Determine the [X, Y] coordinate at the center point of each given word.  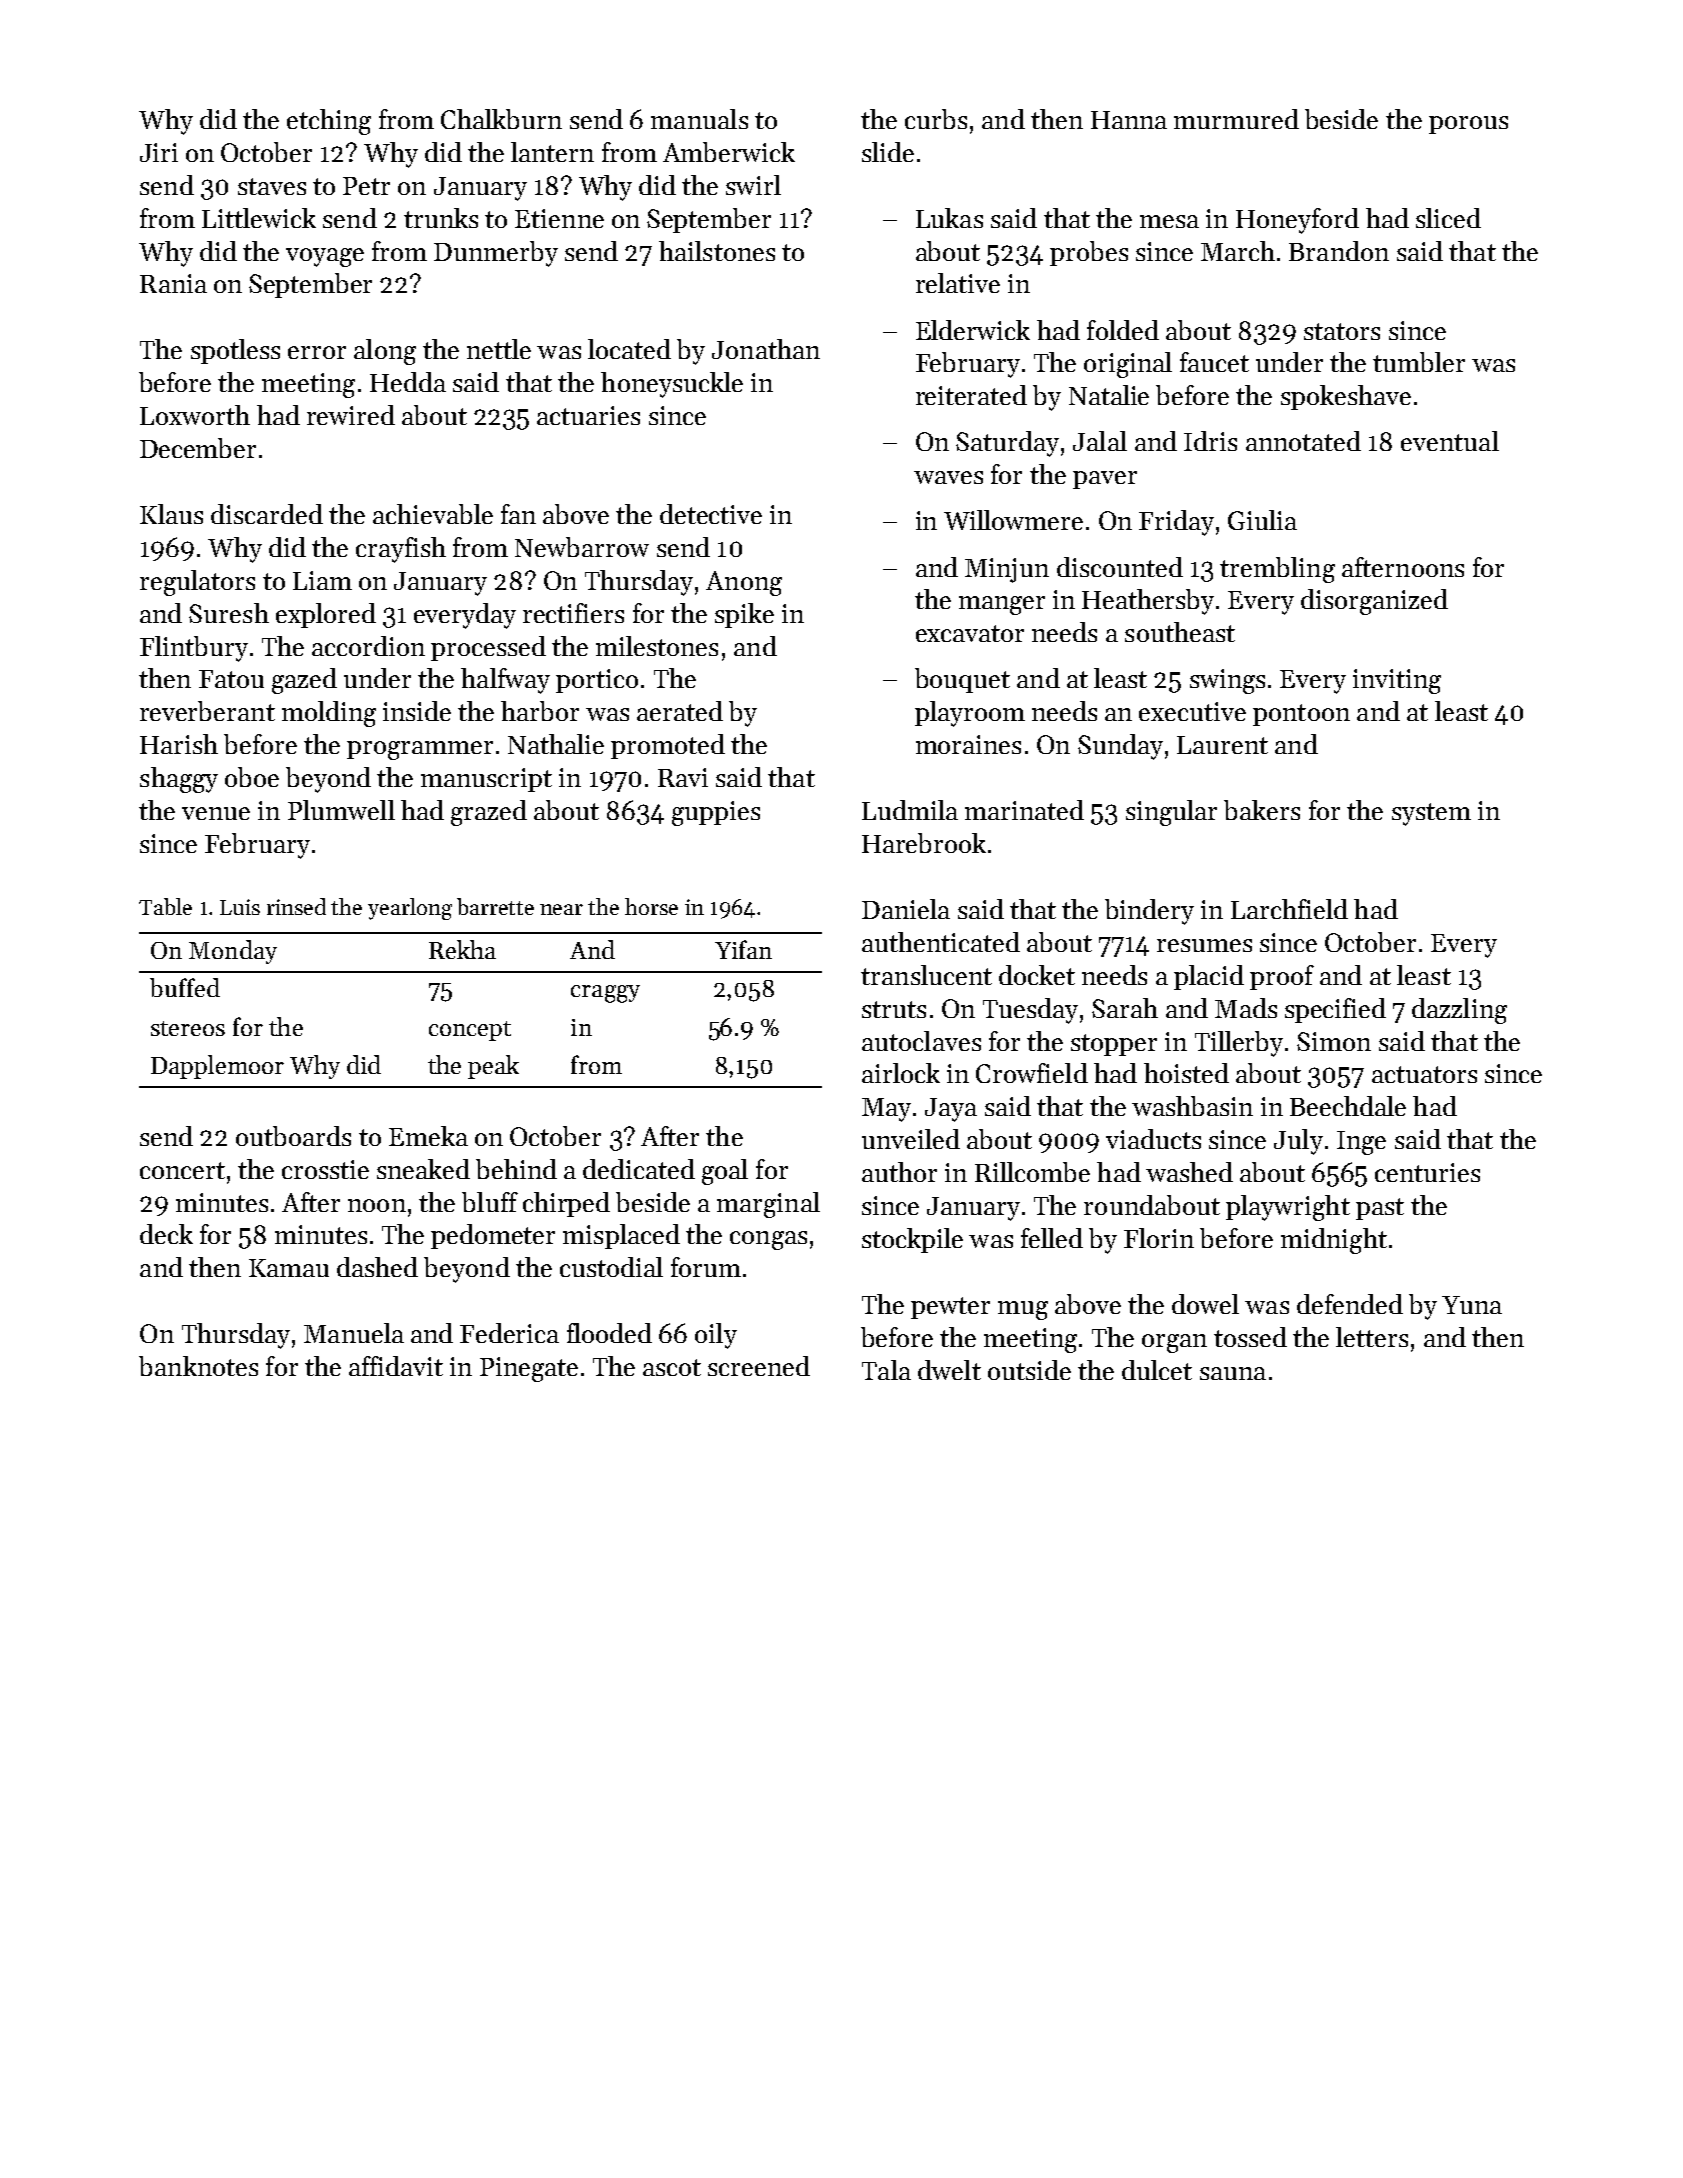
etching [329, 122]
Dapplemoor [217, 1067]
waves [948, 477]
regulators [197, 583]
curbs [936, 119]
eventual [1450, 441]
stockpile [912, 1240]
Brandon [1339, 251]
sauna [1233, 1373]
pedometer [493, 1236]
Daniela [906, 909]
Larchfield [1289, 909]
